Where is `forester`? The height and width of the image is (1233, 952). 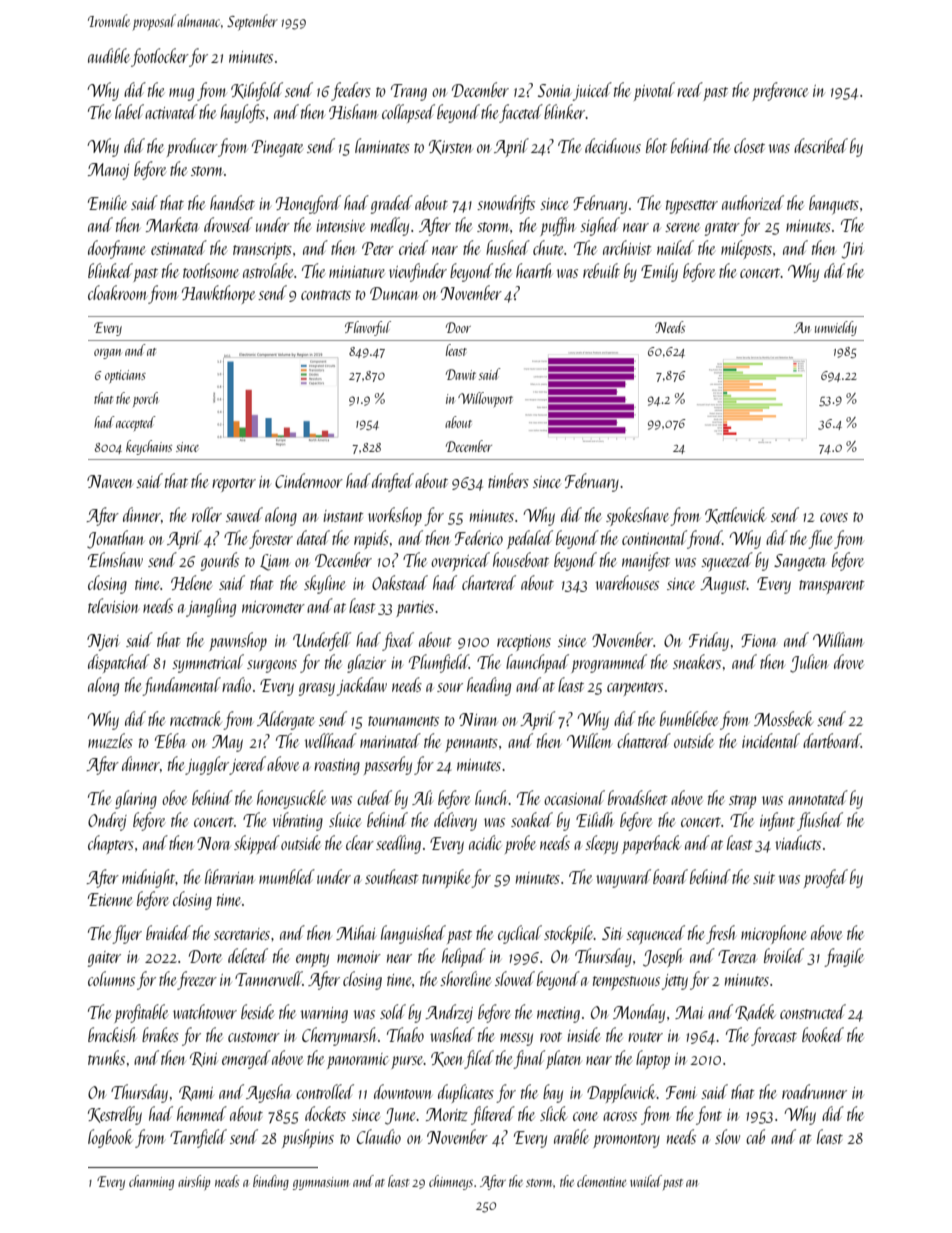 forester is located at coordinates (271, 539).
